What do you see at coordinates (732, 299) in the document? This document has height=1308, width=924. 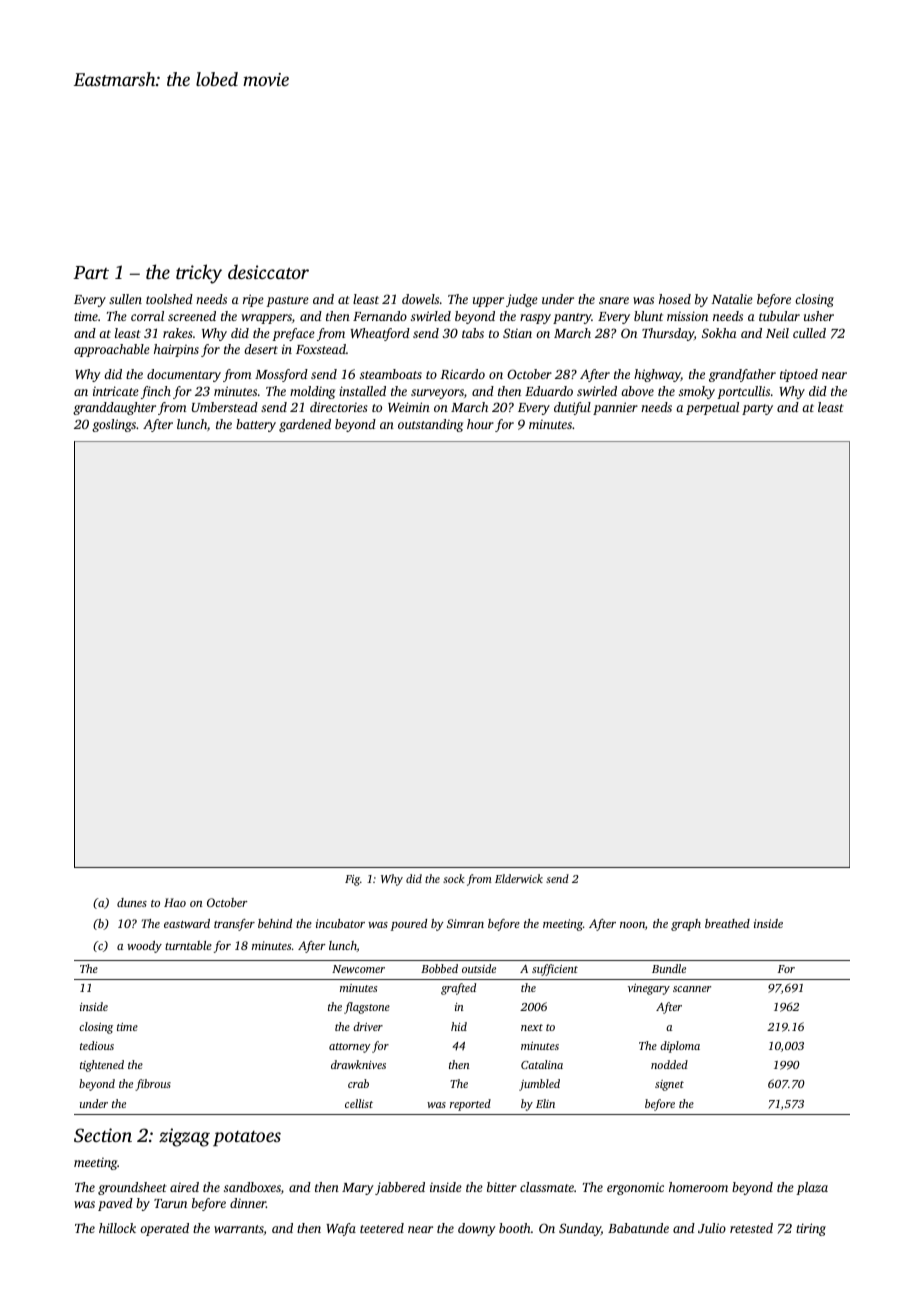 I see `Natalie` at bounding box center [732, 299].
